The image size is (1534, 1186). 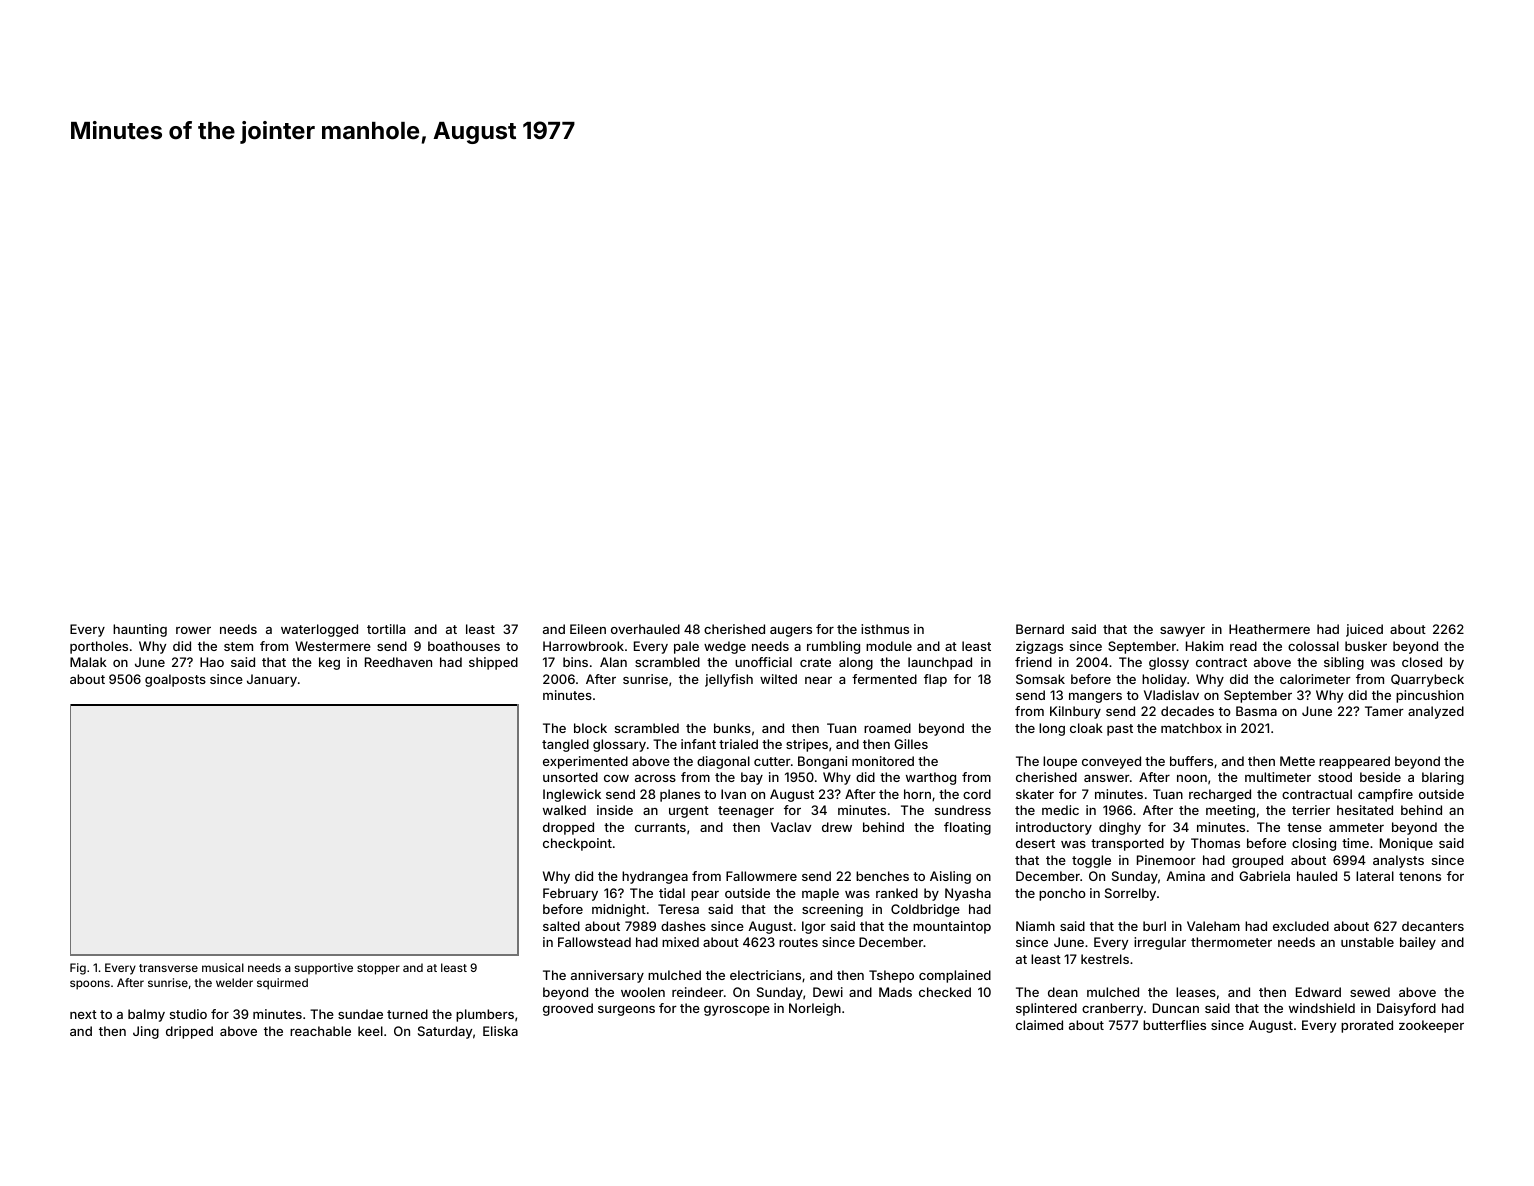 What do you see at coordinates (950, 877) in the screenshot?
I see `Aisling` at bounding box center [950, 877].
